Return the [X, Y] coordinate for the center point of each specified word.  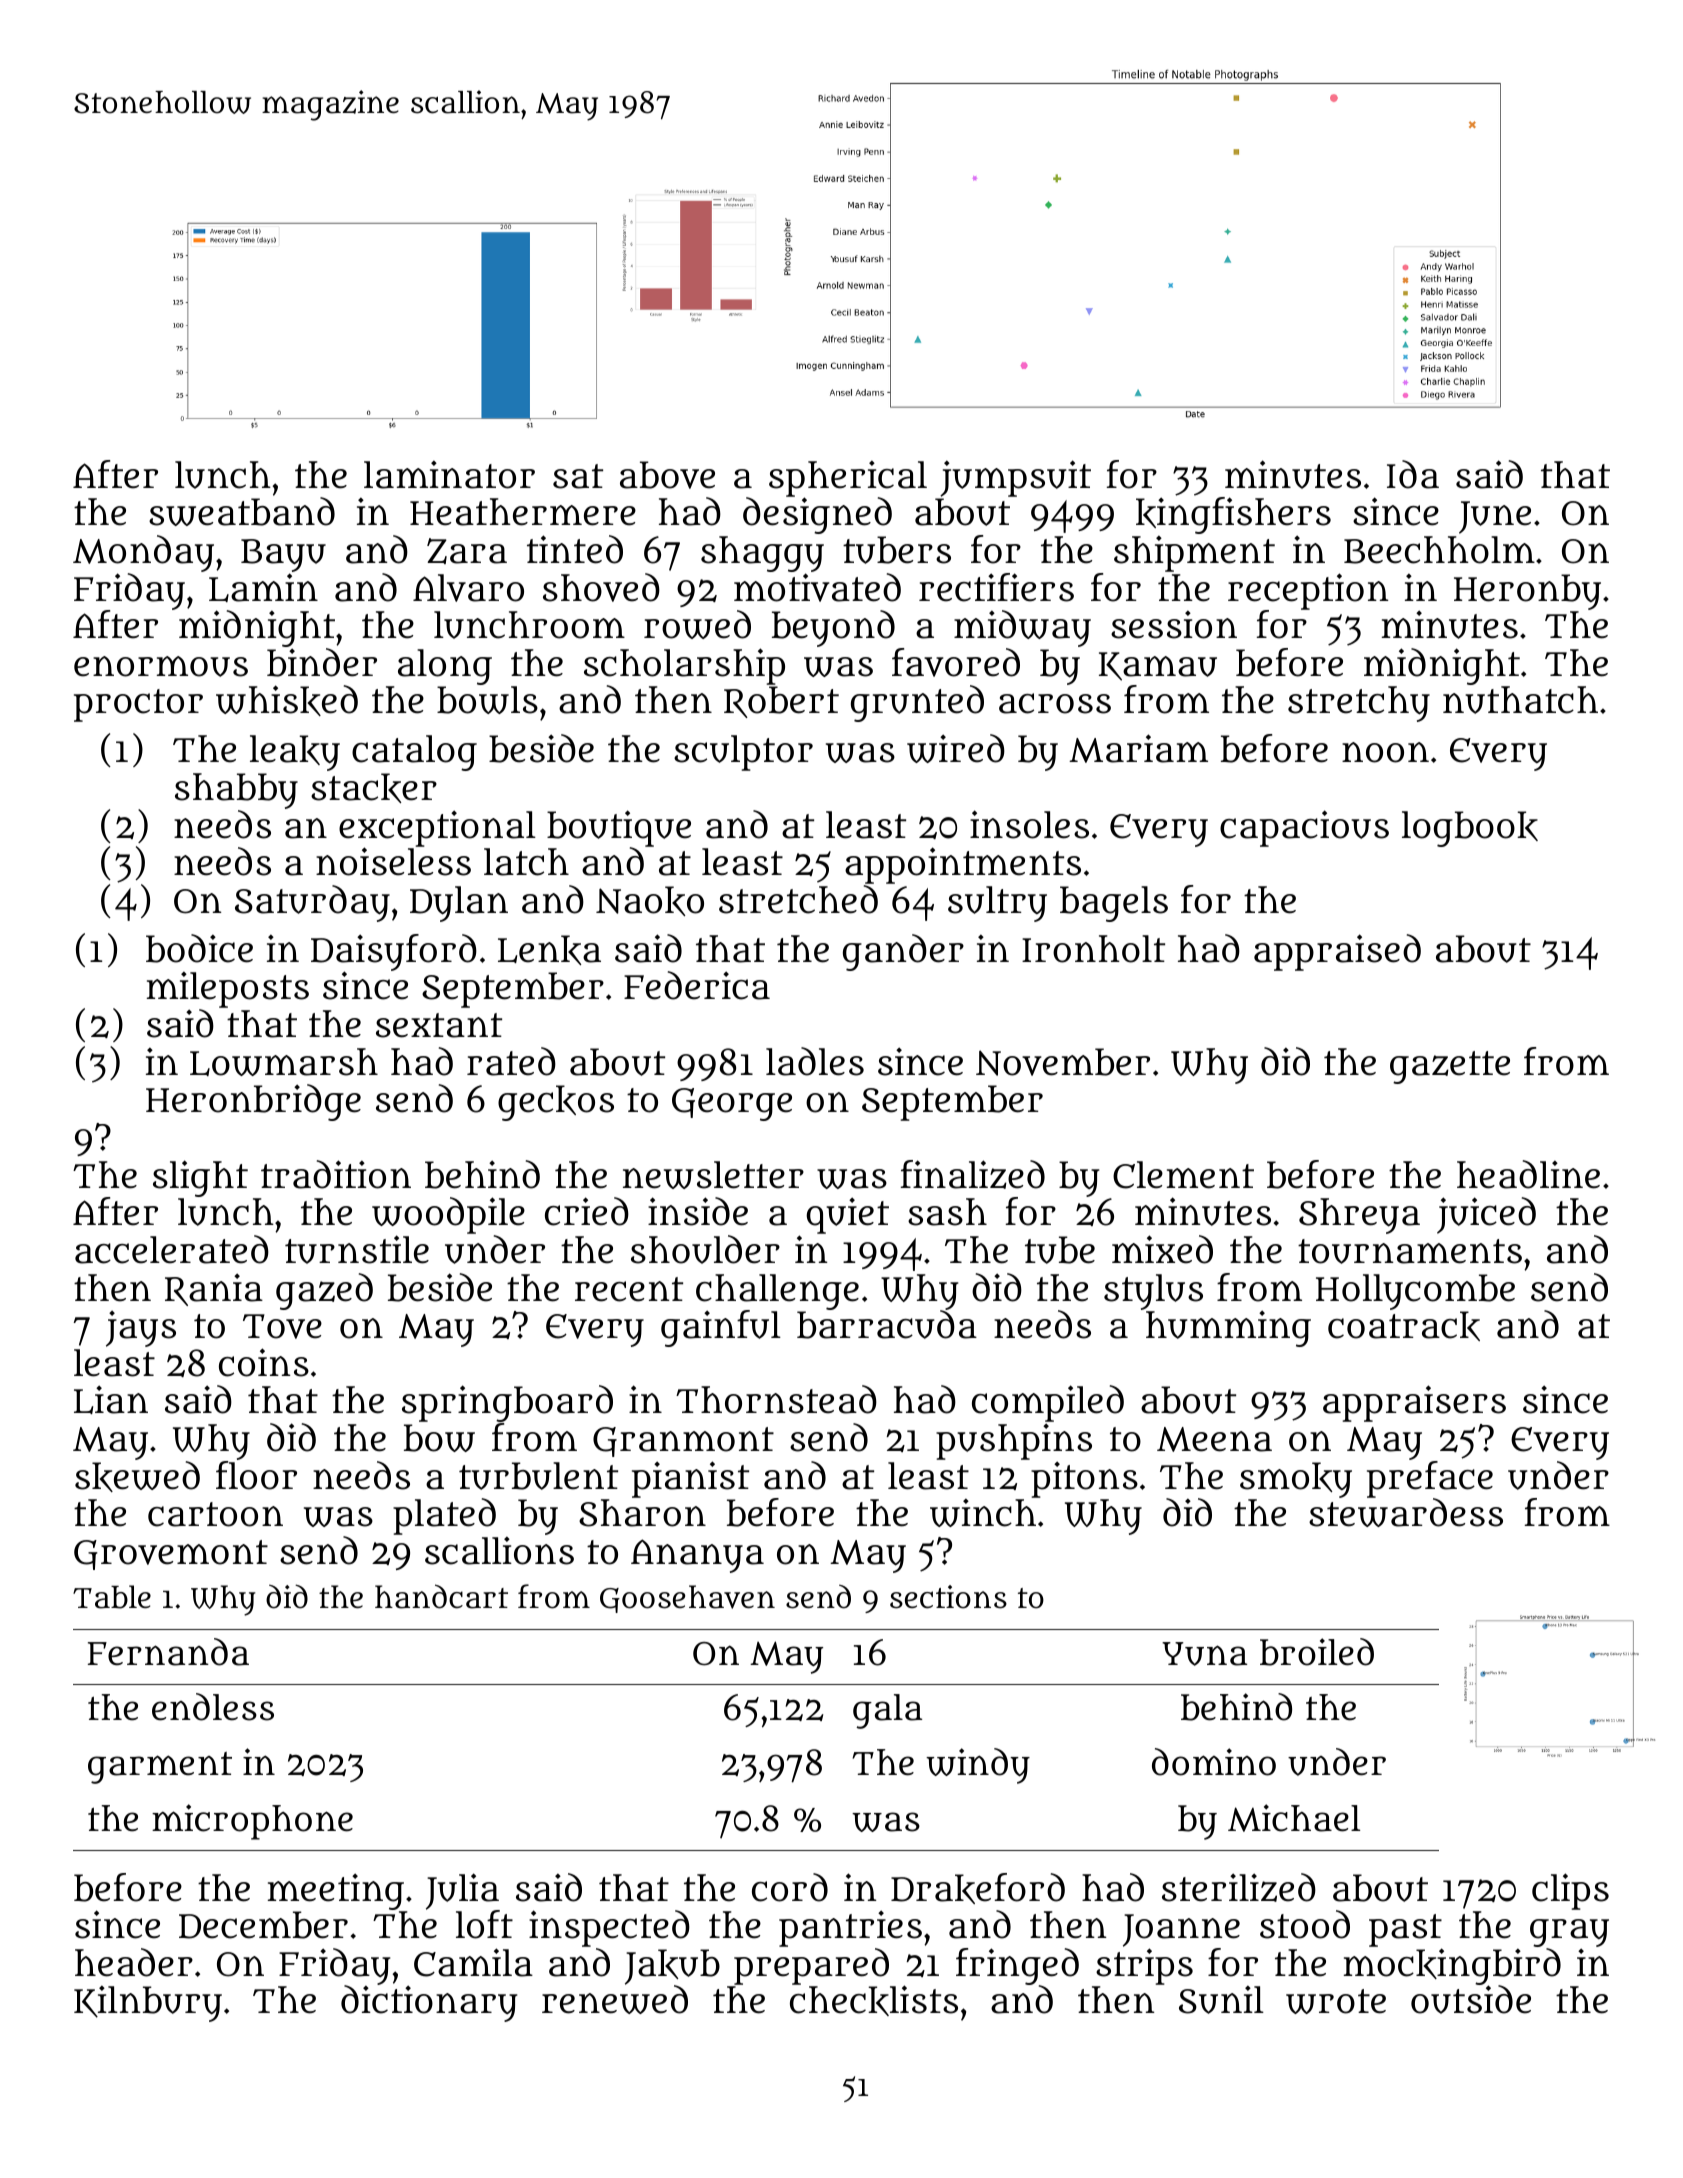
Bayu [283, 555]
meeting [336, 1892]
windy [978, 1766]
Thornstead [776, 1399]
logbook [1470, 829]
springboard [507, 1403]
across [1055, 703]
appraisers [1414, 1403]
